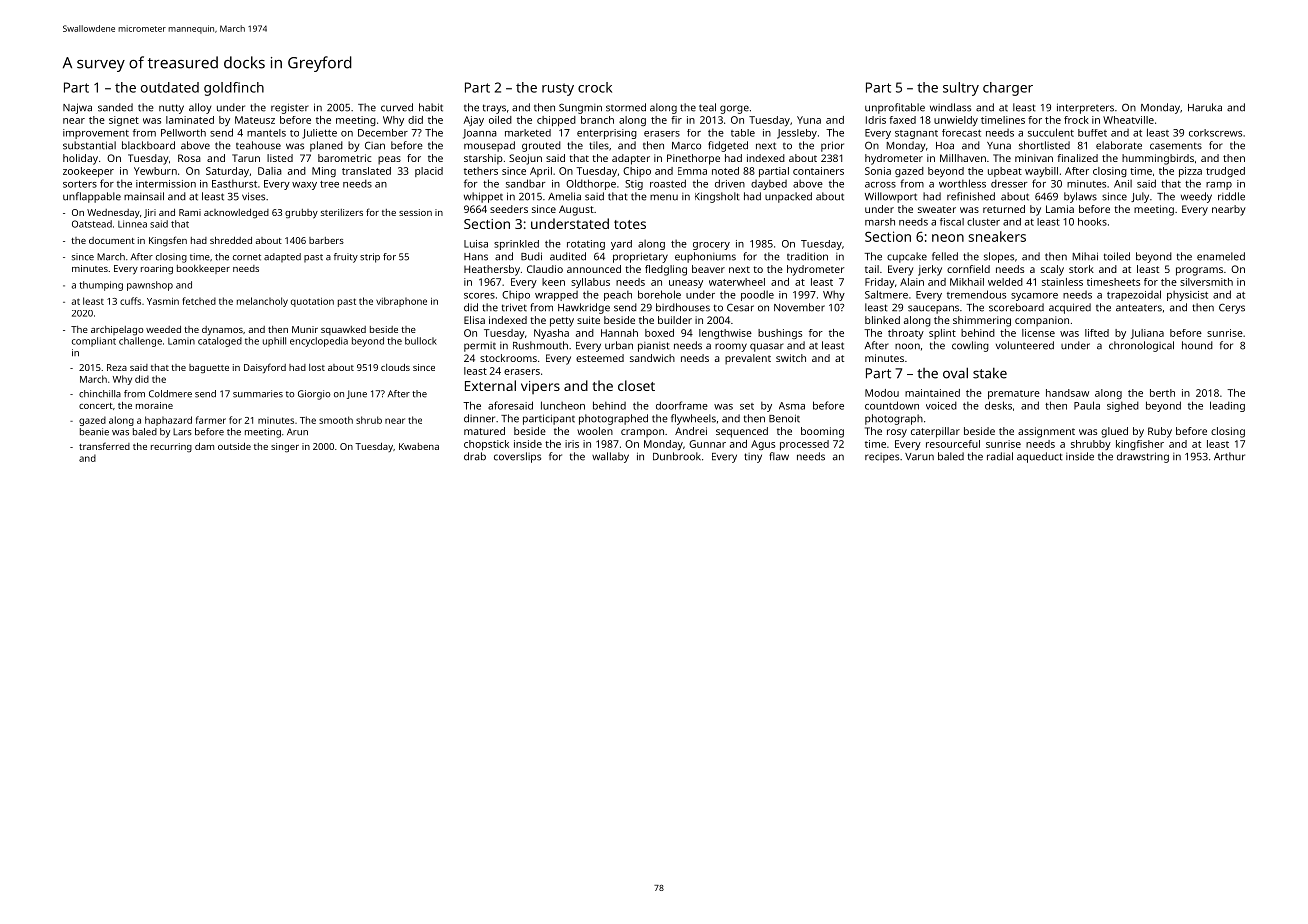  What do you see at coordinates (211, 420) in the page?
I see `farmer` at bounding box center [211, 420].
